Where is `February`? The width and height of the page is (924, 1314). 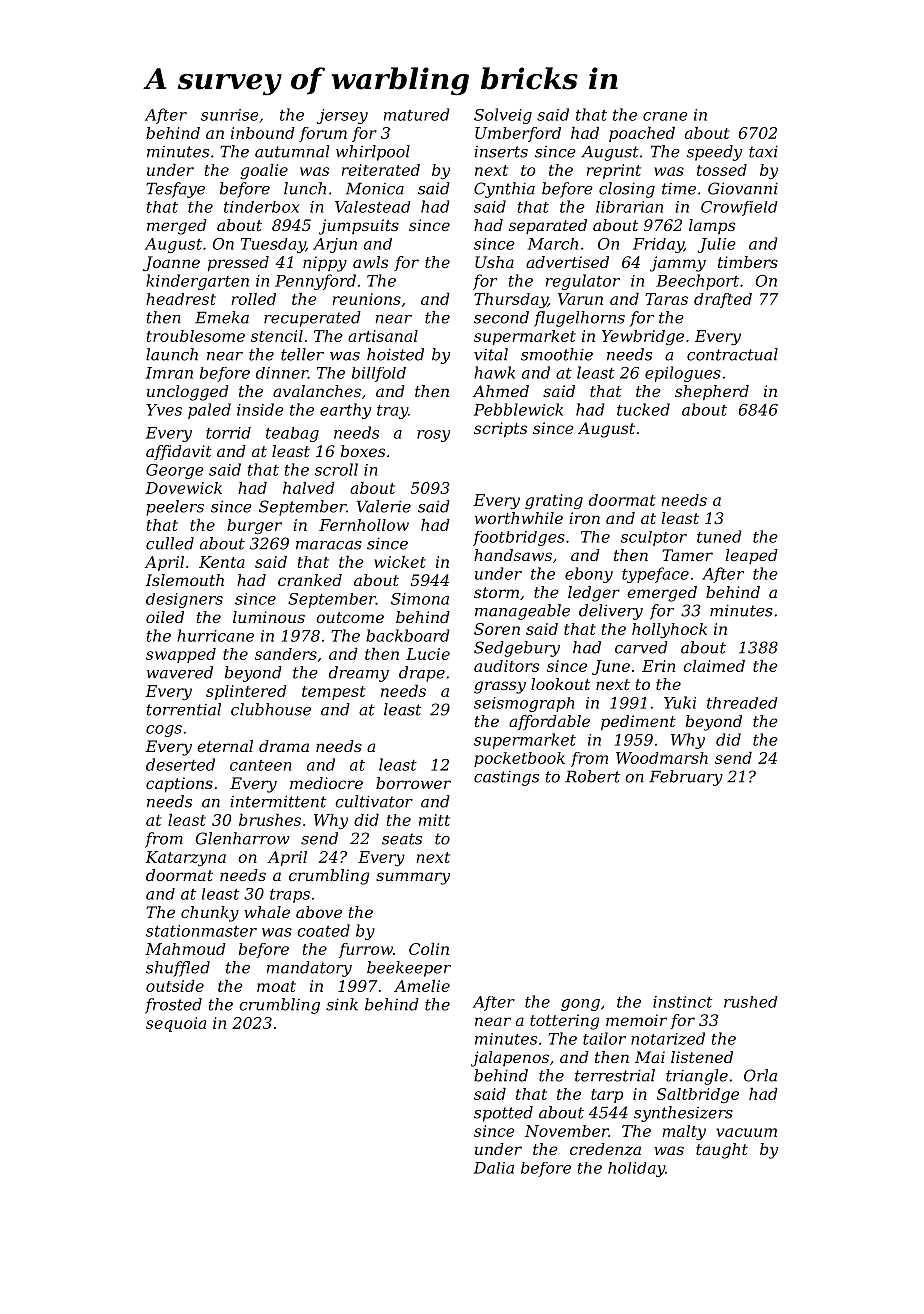
February is located at coordinates (686, 778).
